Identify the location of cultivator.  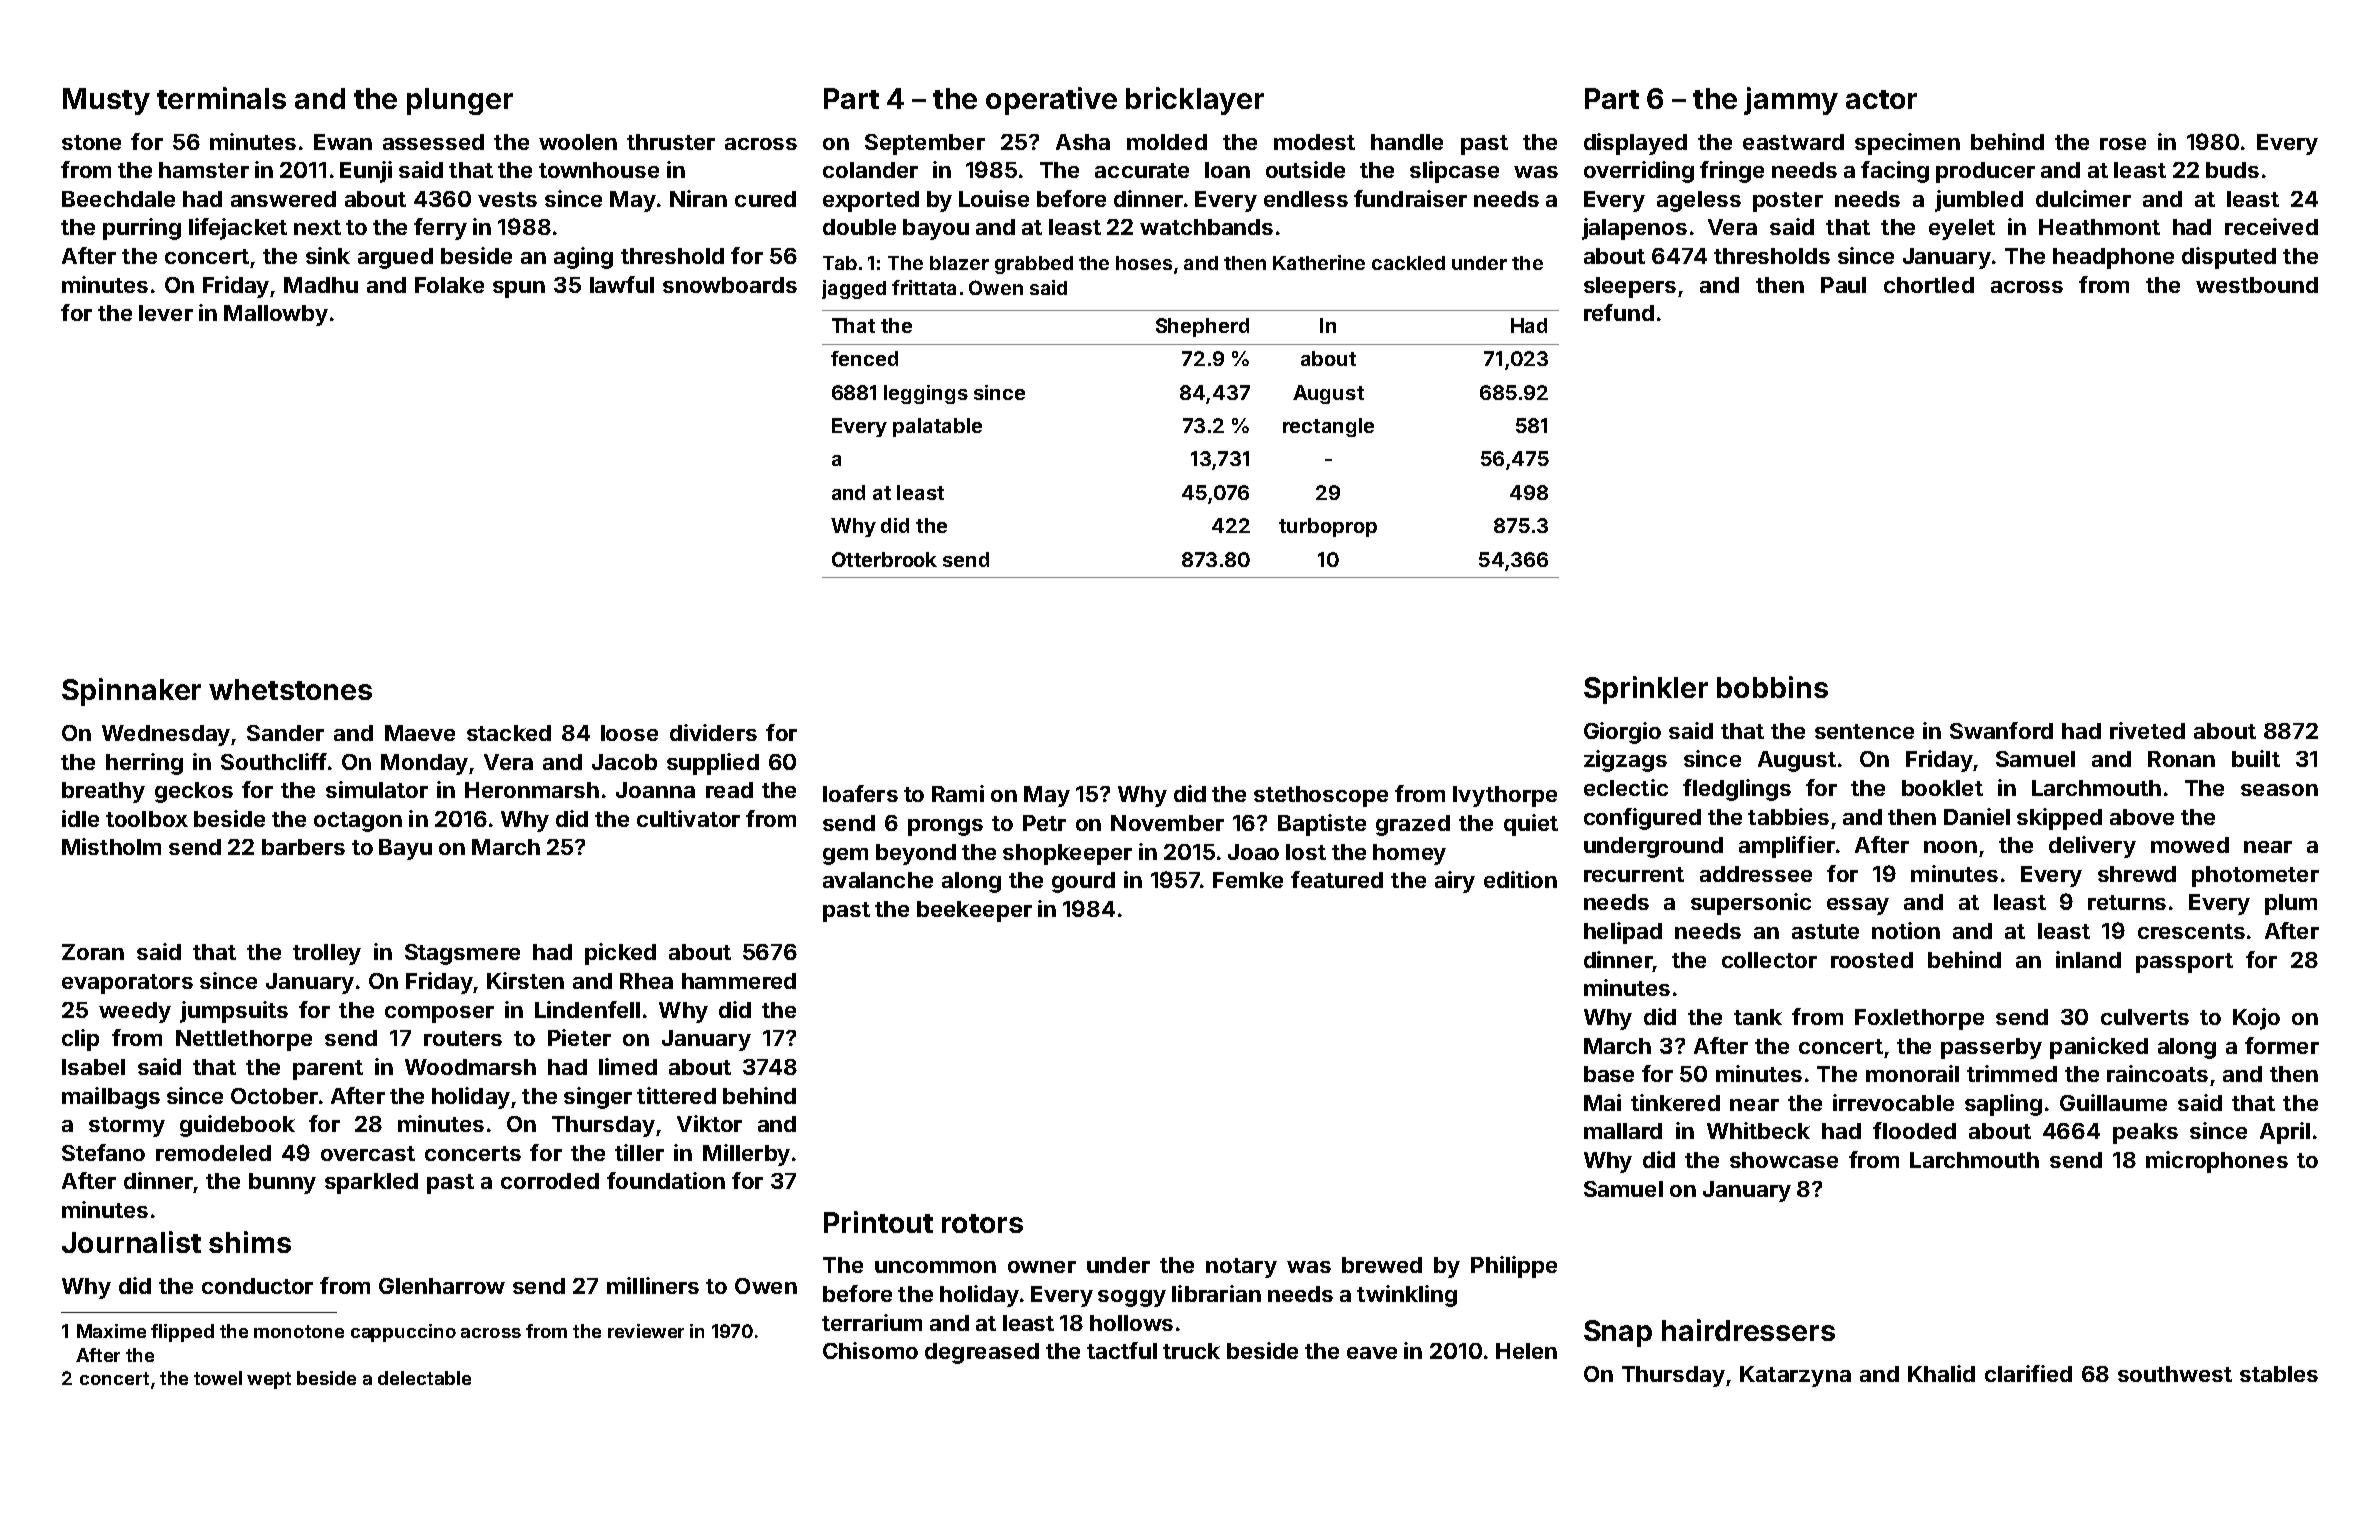
(688, 818).
